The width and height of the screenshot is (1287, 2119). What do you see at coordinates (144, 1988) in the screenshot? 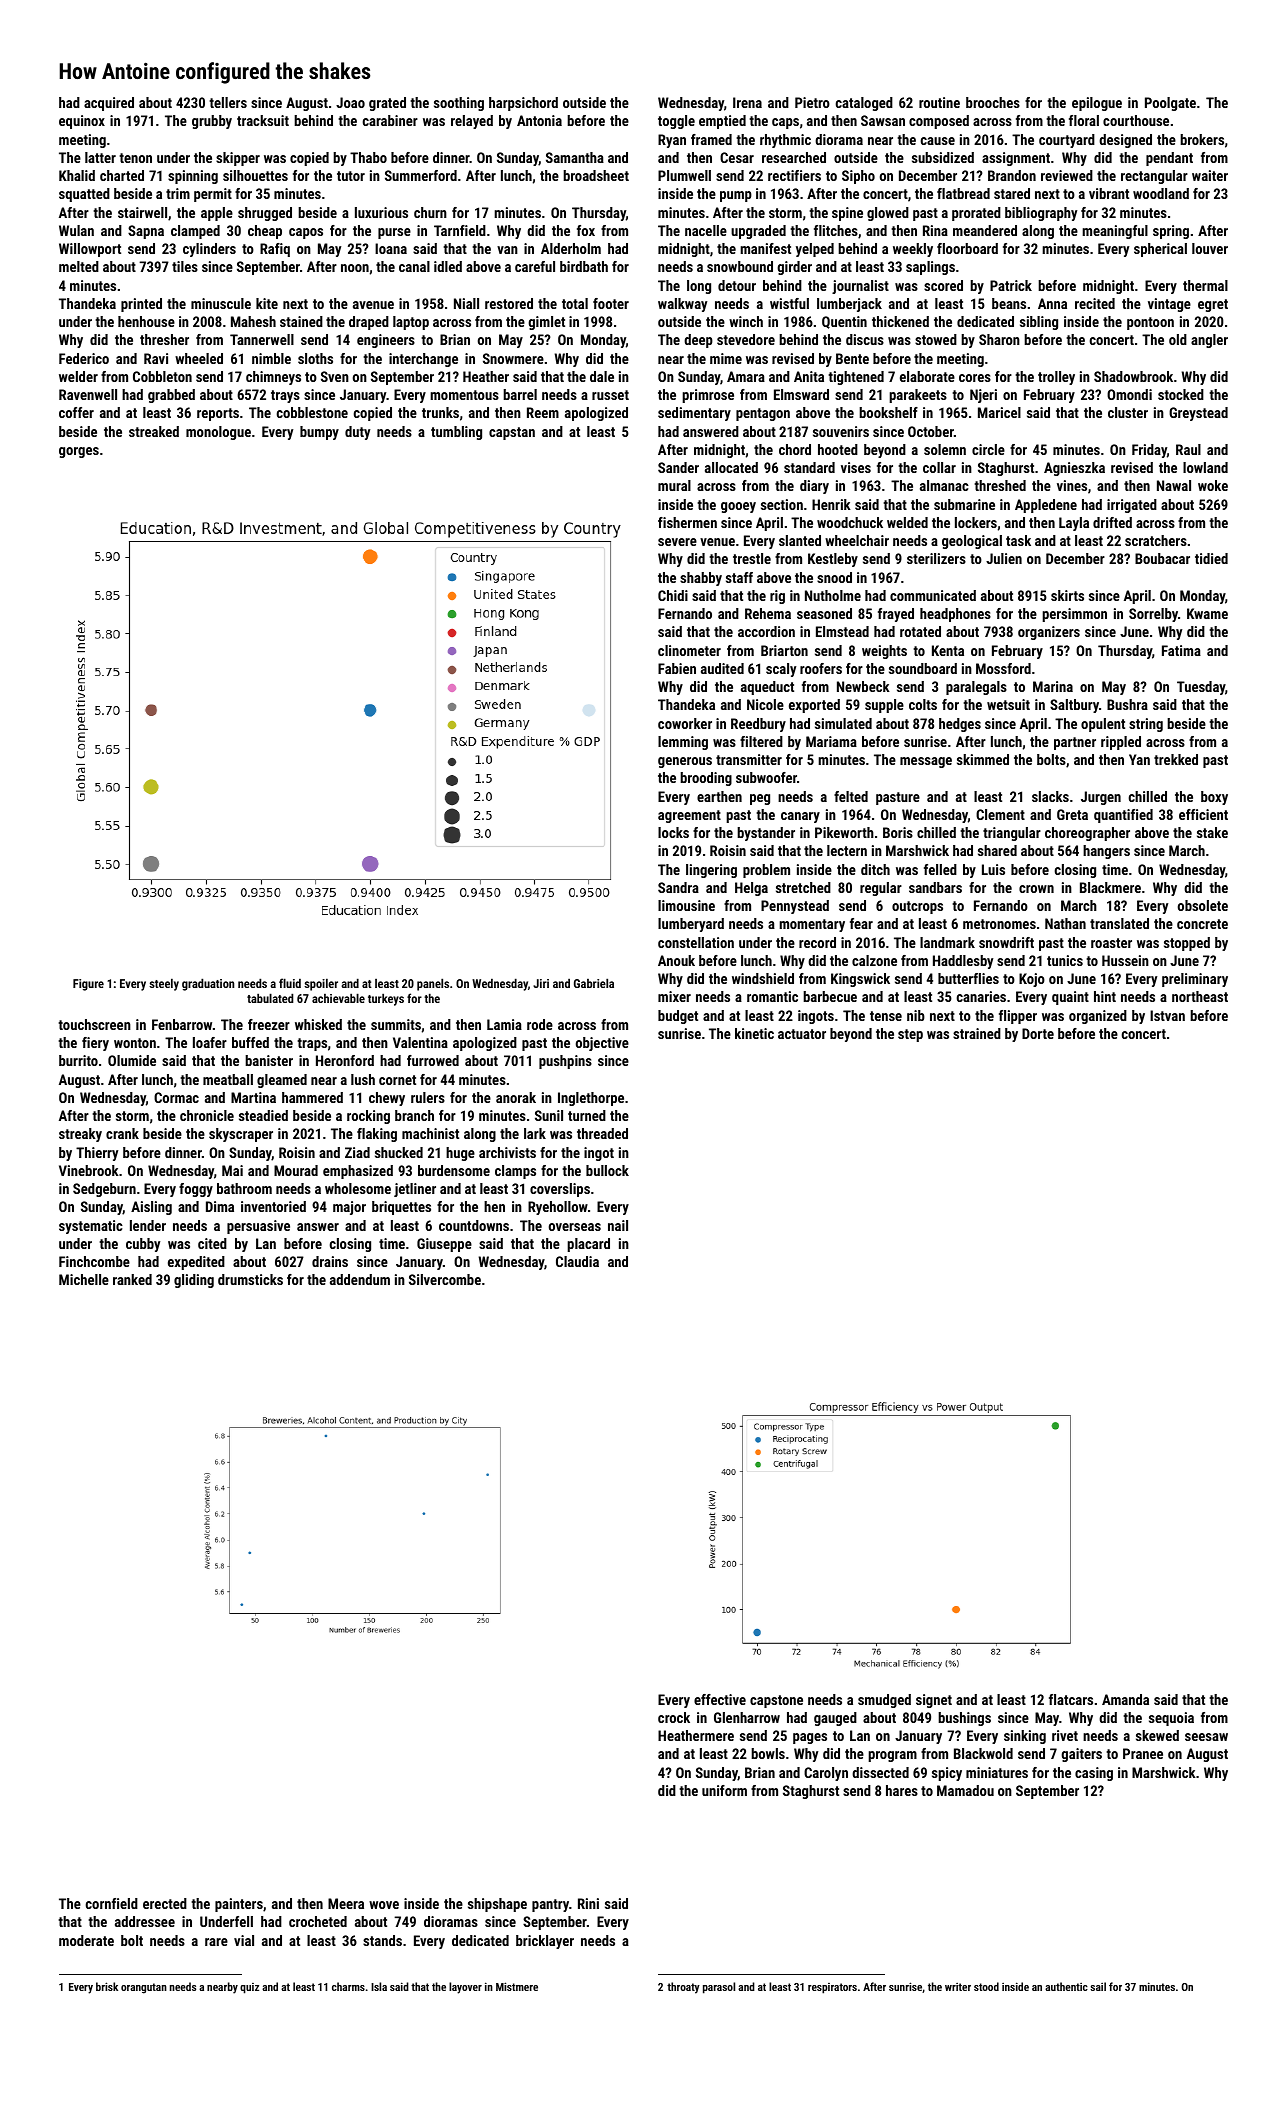
I see `orangutan` at bounding box center [144, 1988].
